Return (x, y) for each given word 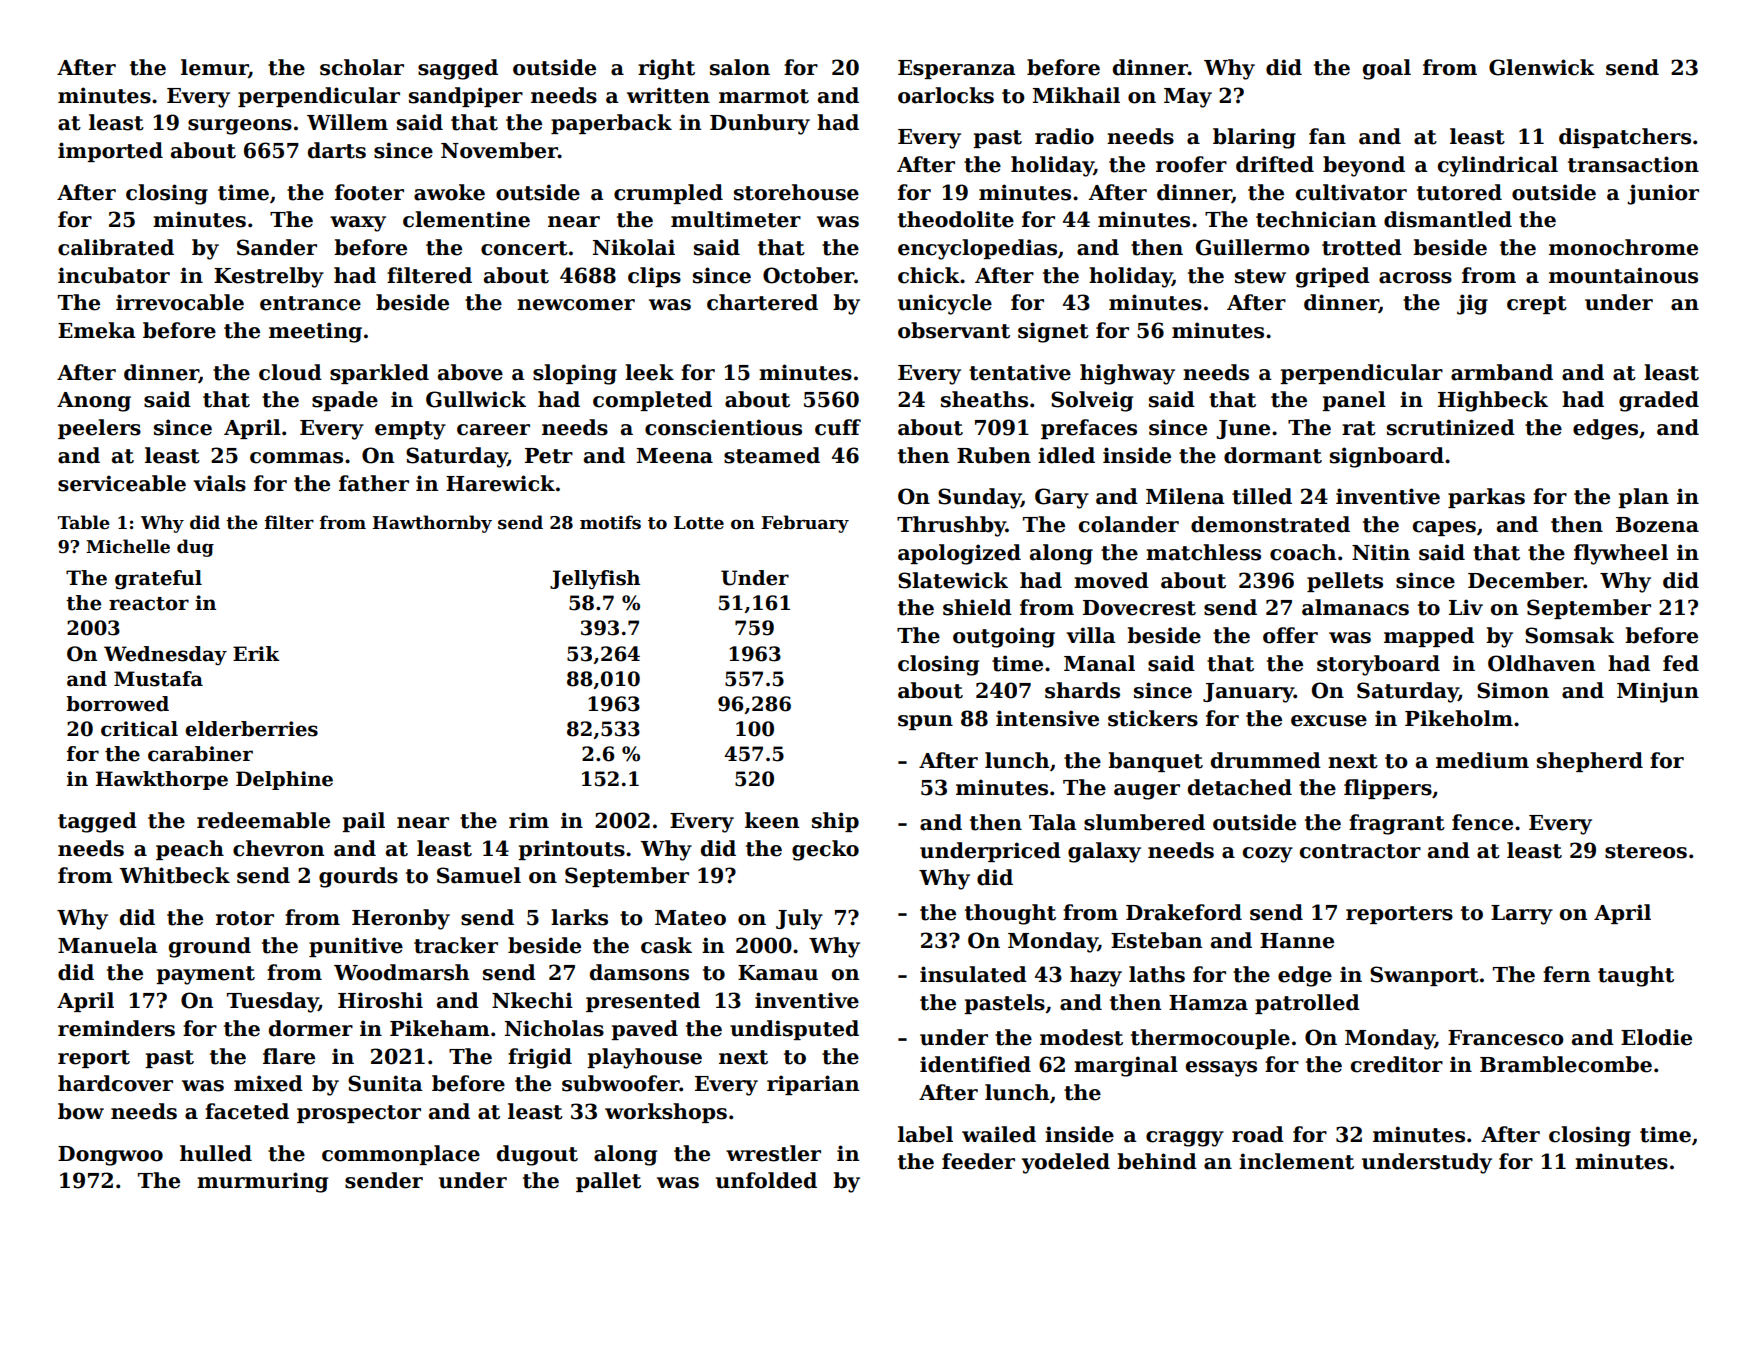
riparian (813, 1085)
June (1243, 429)
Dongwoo (110, 1156)
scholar (362, 67)
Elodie (1656, 1037)
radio (1064, 136)
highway (1127, 374)
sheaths (984, 399)
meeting (315, 332)
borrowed (117, 704)
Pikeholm (1459, 718)
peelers (99, 429)
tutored (1459, 192)
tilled (1262, 496)
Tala (1053, 822)
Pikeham (440, 1028)
